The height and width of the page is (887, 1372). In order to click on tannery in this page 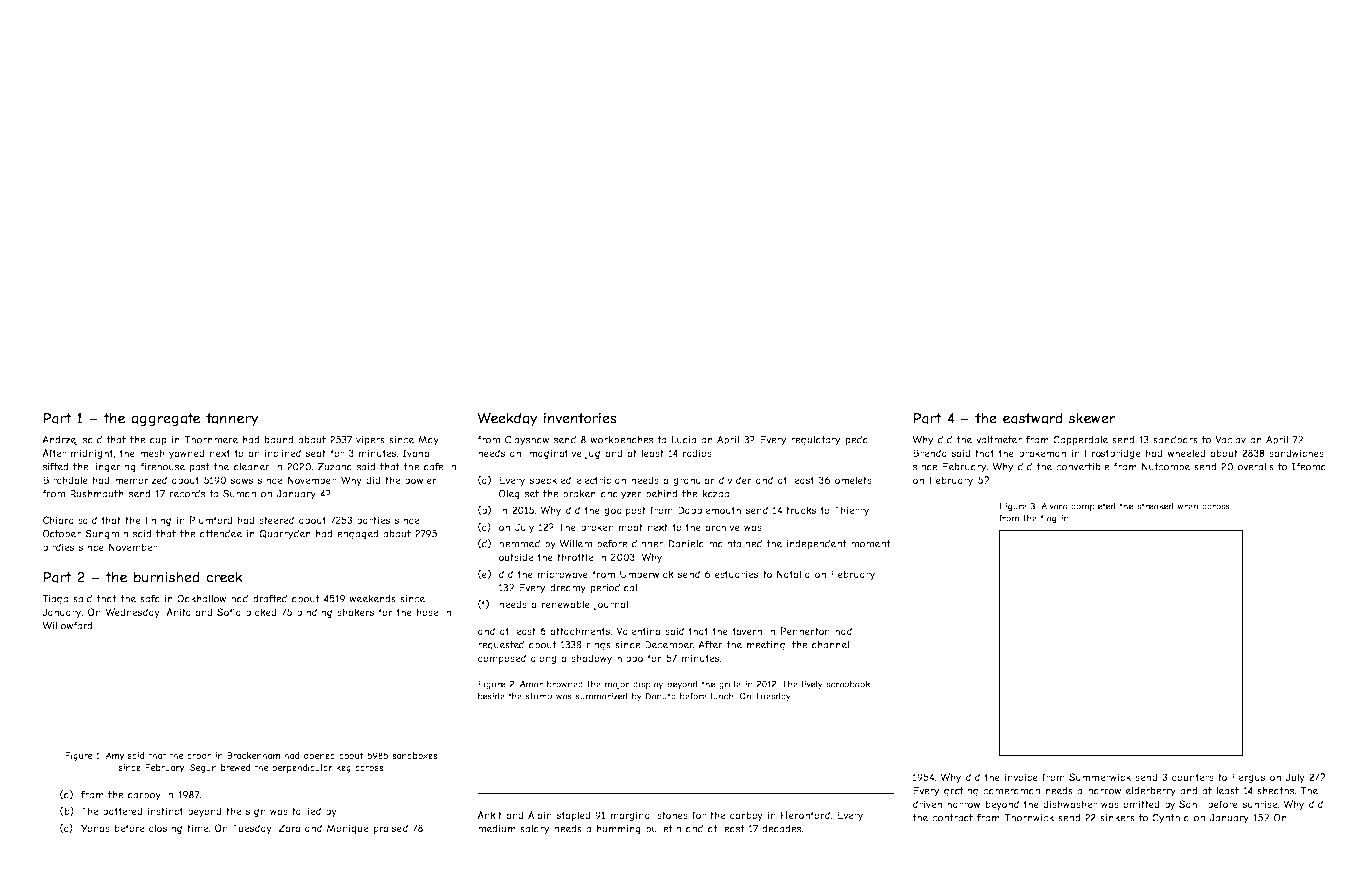, I will do `click(232, 420)`.
